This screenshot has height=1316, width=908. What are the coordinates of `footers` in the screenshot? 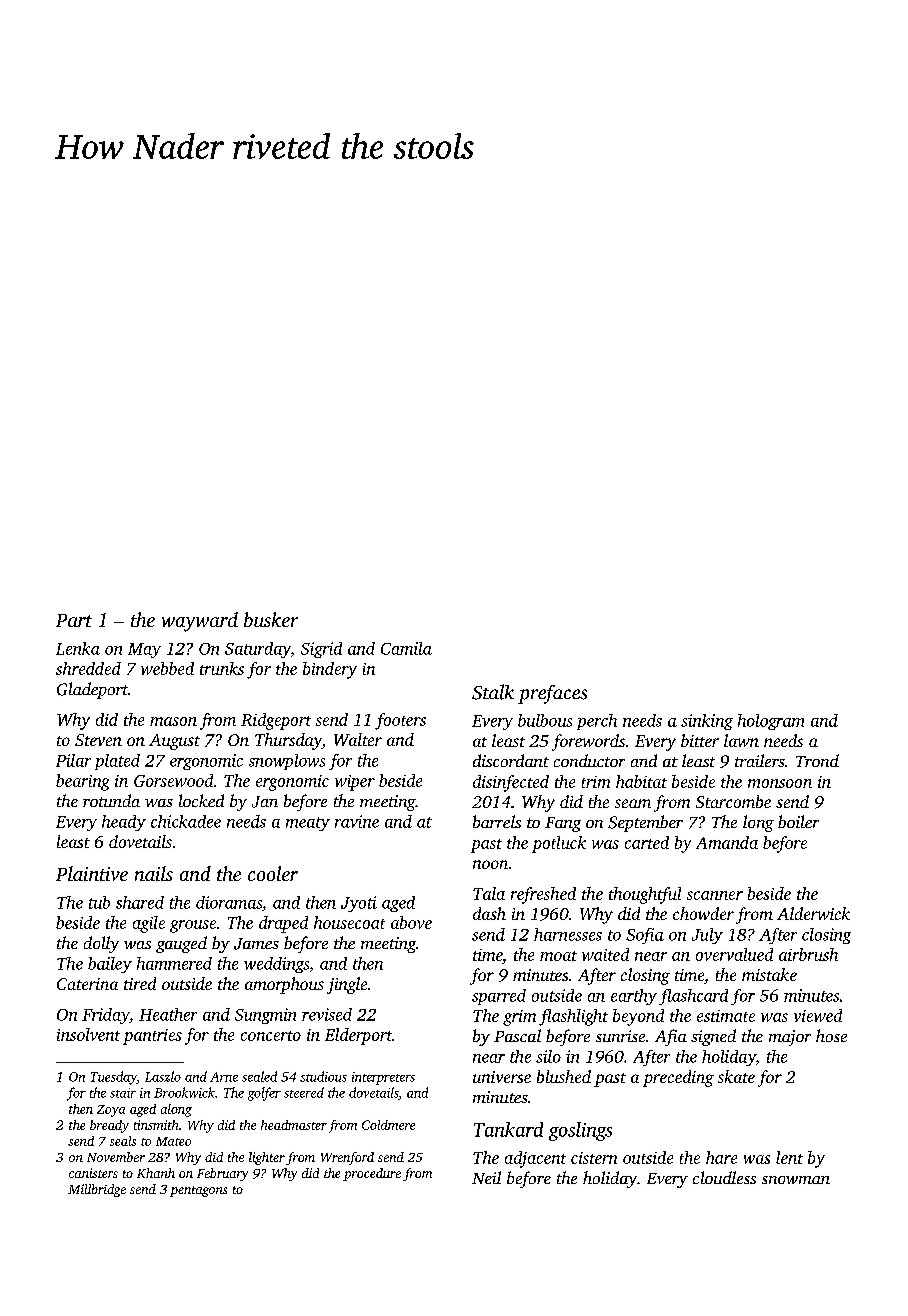 It's located at (400, 721).
